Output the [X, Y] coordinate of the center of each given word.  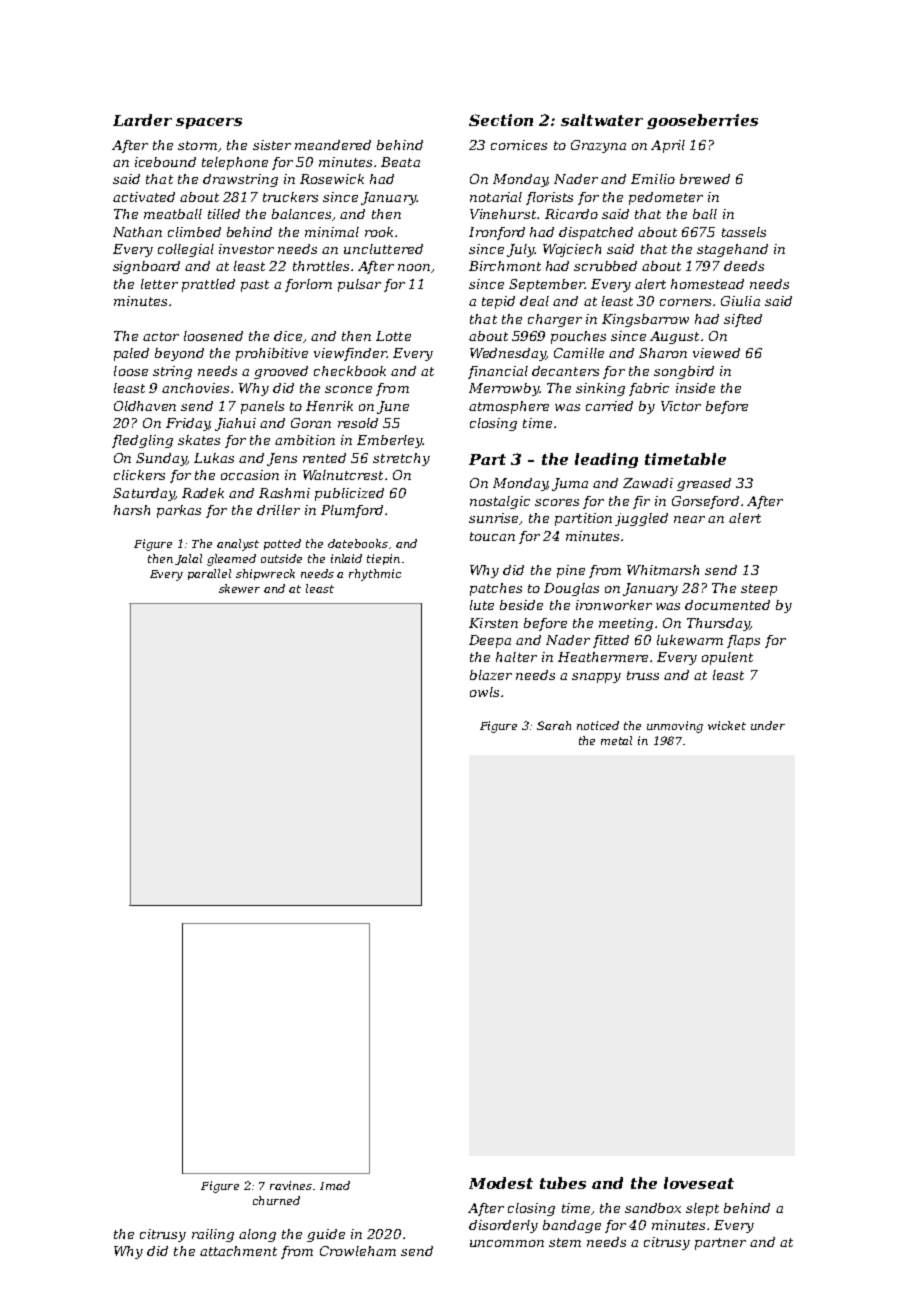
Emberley [390, 441]
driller [278, 510]
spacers [209, 123]
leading [606, 460]
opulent [727, 658]
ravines [291, 1185]
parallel [209, 574]
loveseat [699, 1183]
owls [484, 692]
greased [704, 484]
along [257, 1235]
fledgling [142, 441]
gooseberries [702, 121]
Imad [335, 1185]
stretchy [401, 459]
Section [501, 120]
